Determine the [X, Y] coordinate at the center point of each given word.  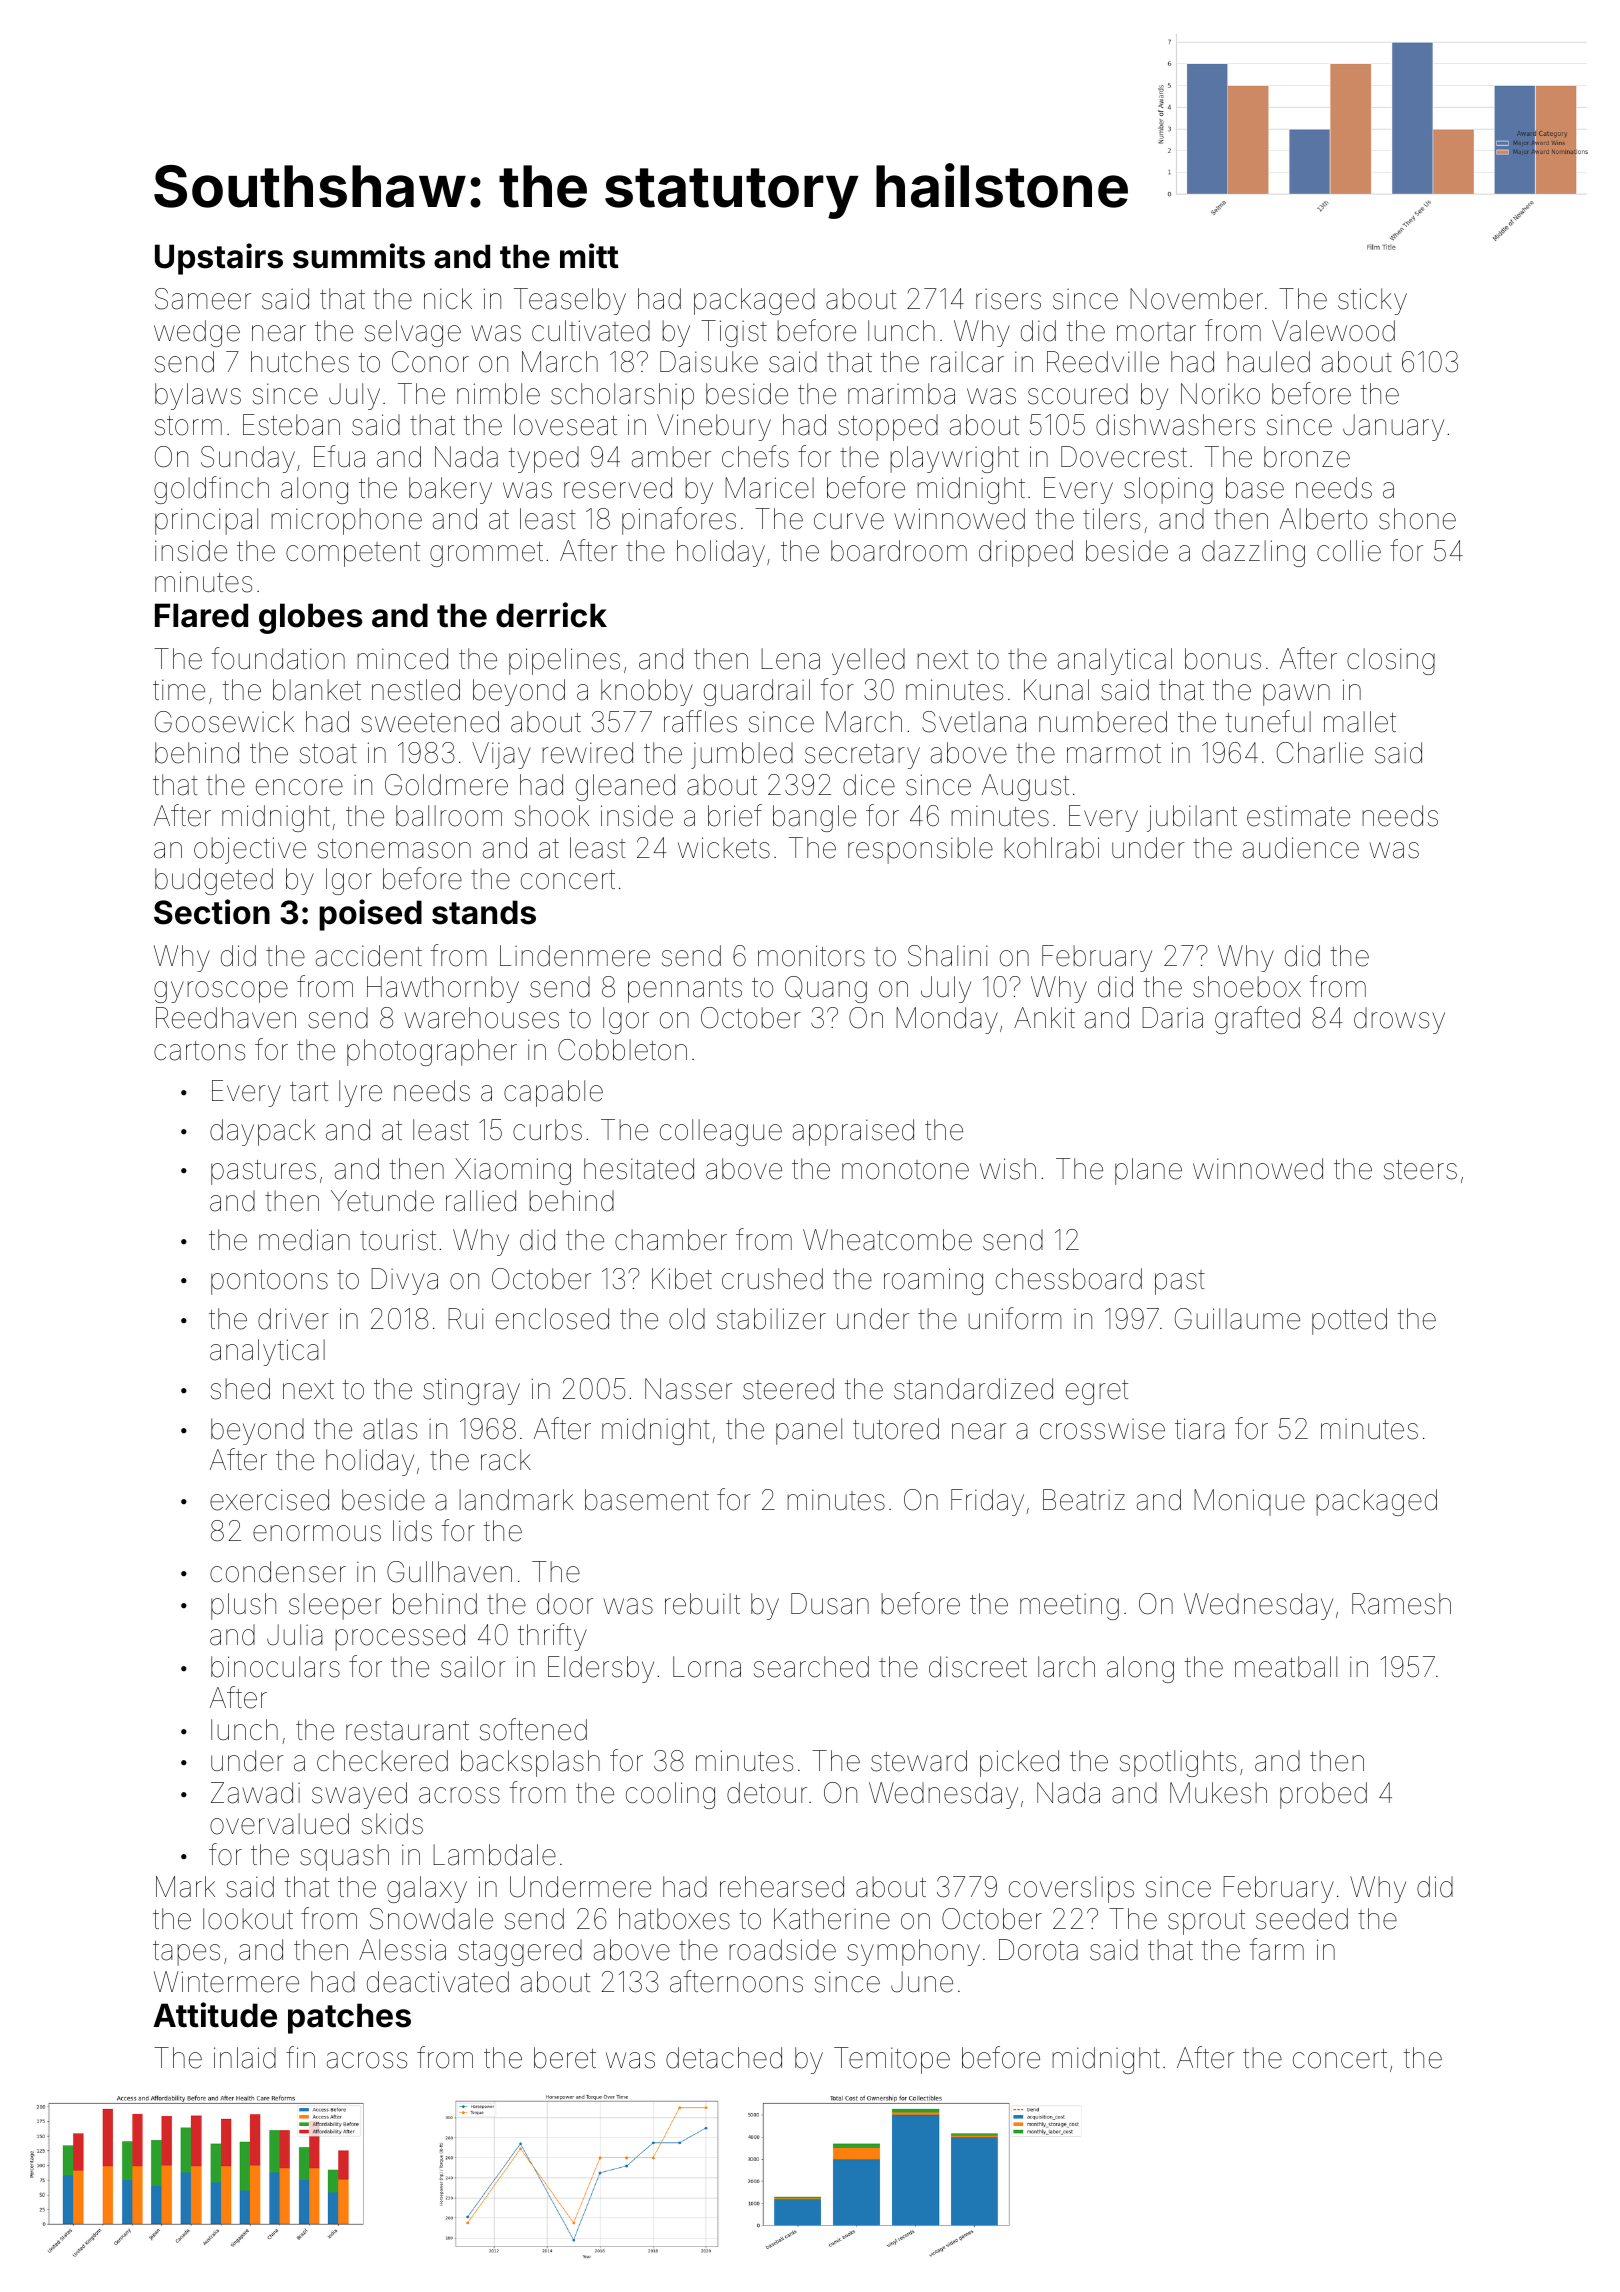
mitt [589, 255]
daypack [262, 1132]
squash [344, 1857]
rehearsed [782, 1887]
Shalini [948, 956]
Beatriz [1084, 1500]
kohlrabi [1051, 848]
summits [359, 256]
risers [1008, 299]
